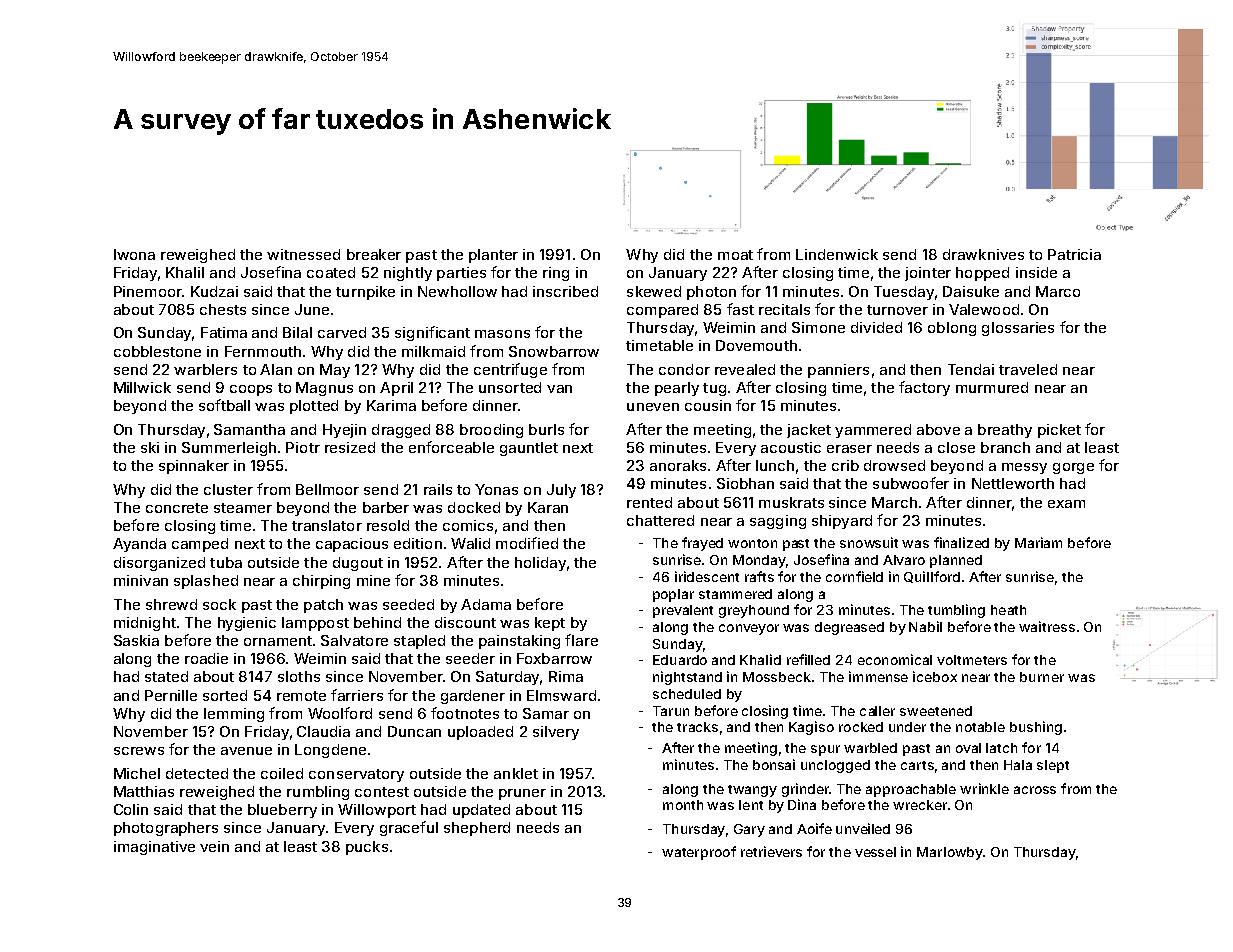  What do you see at coordinates (849, 628) in the screenshot?
I see `degreased` at bounding box center [849, 628].
